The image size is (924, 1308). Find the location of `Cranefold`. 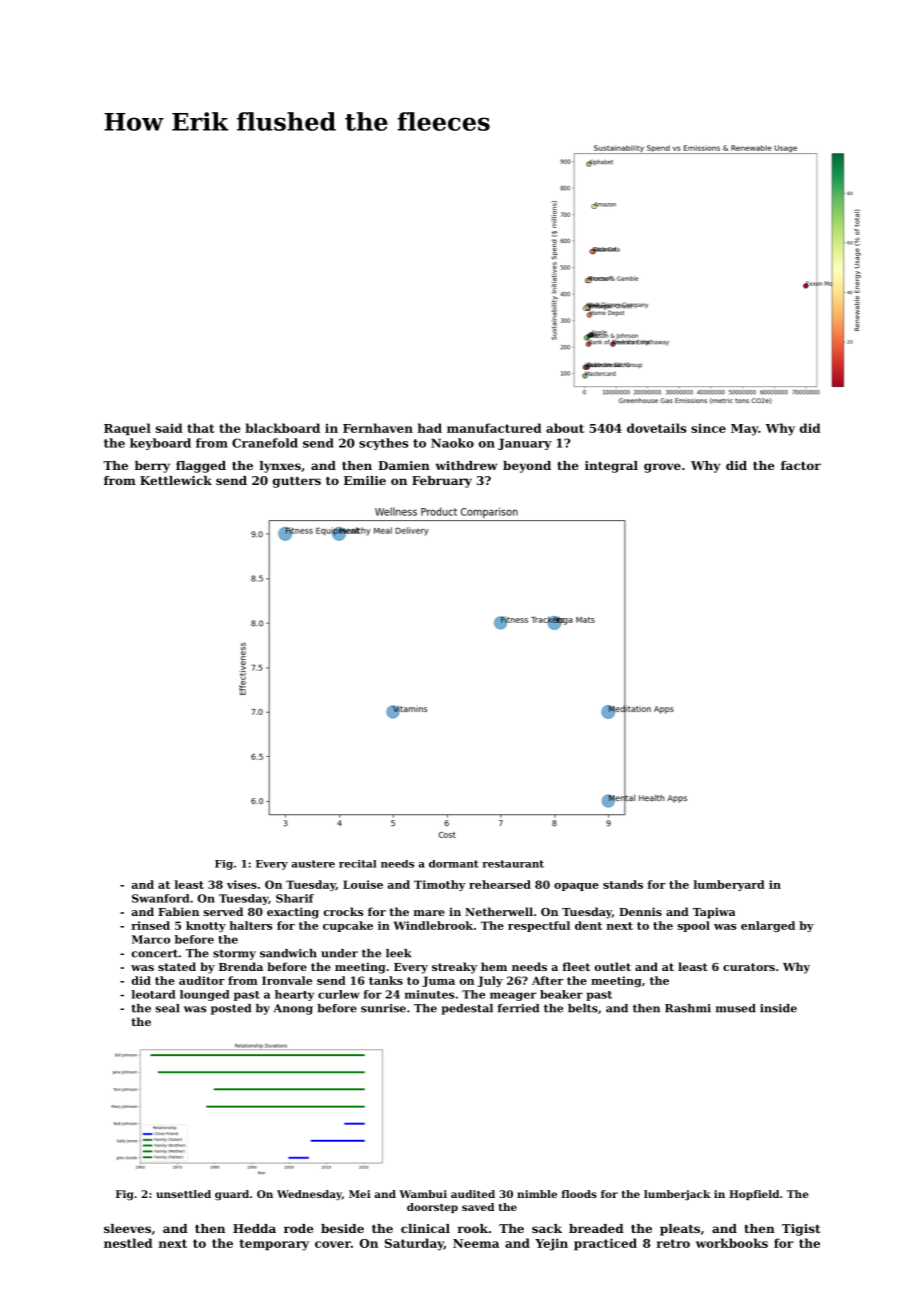

Cranefold is located at coordinates (265, 443).
